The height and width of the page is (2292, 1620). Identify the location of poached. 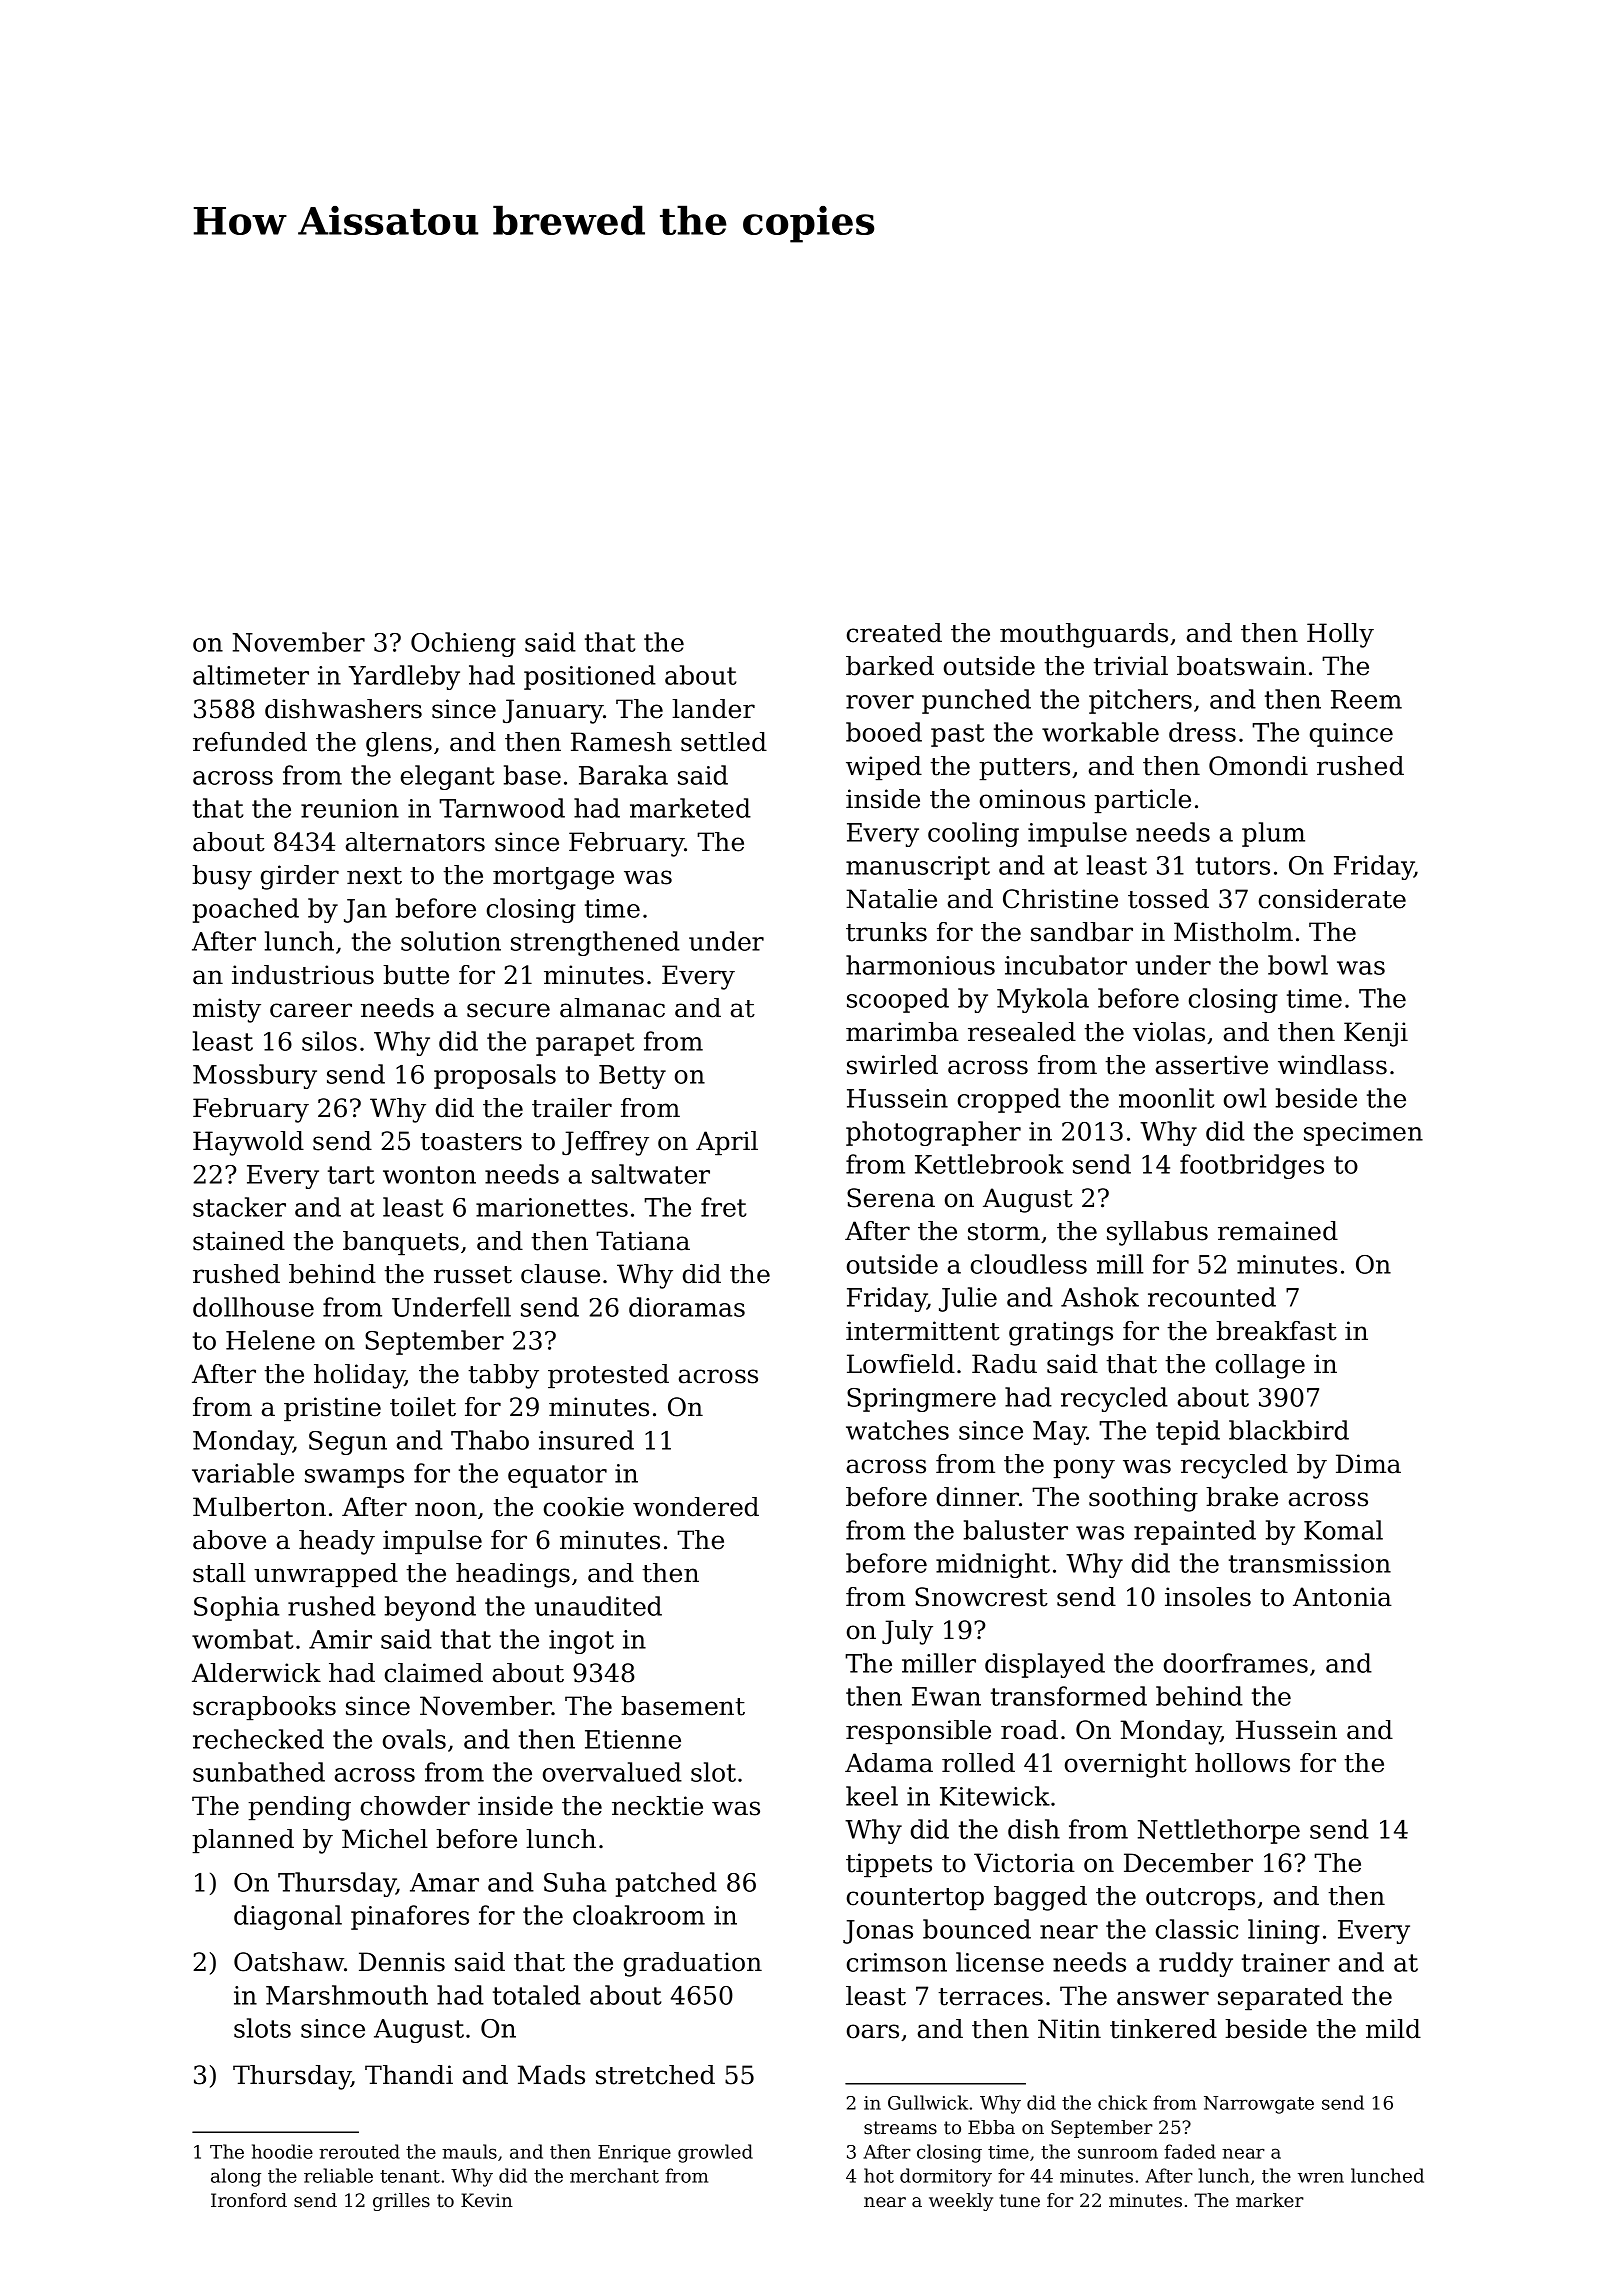
(246, 910).
